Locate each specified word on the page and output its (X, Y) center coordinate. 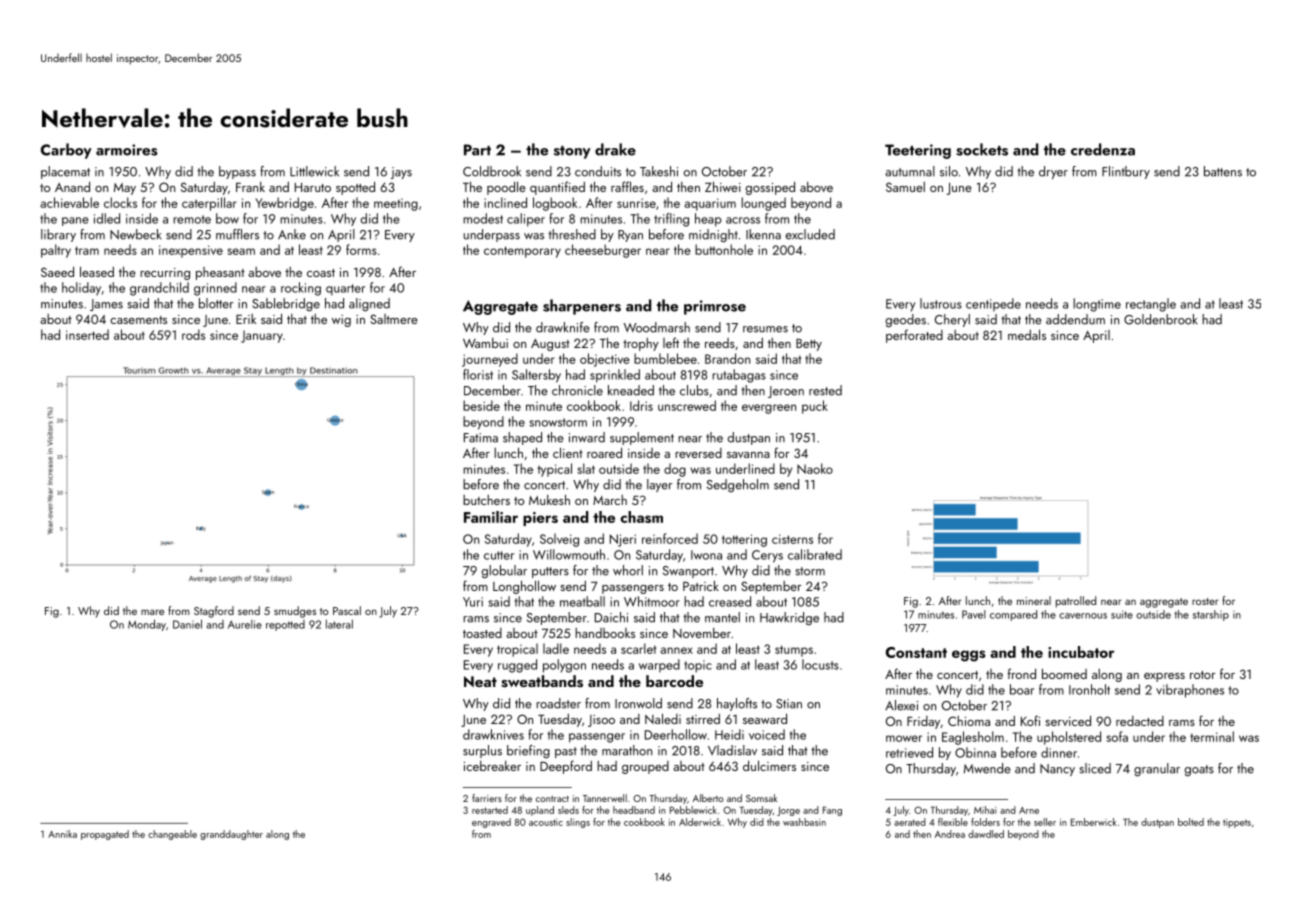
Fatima (481, 438)
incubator (1081, 652)
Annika (62, 834)
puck (815, 407)
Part (477, 150)
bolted (1191, 822)
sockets (982, 149)
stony (572, 152)
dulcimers (769, 765)
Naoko (815, 468)
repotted (285, 625)
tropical (517, 650)
